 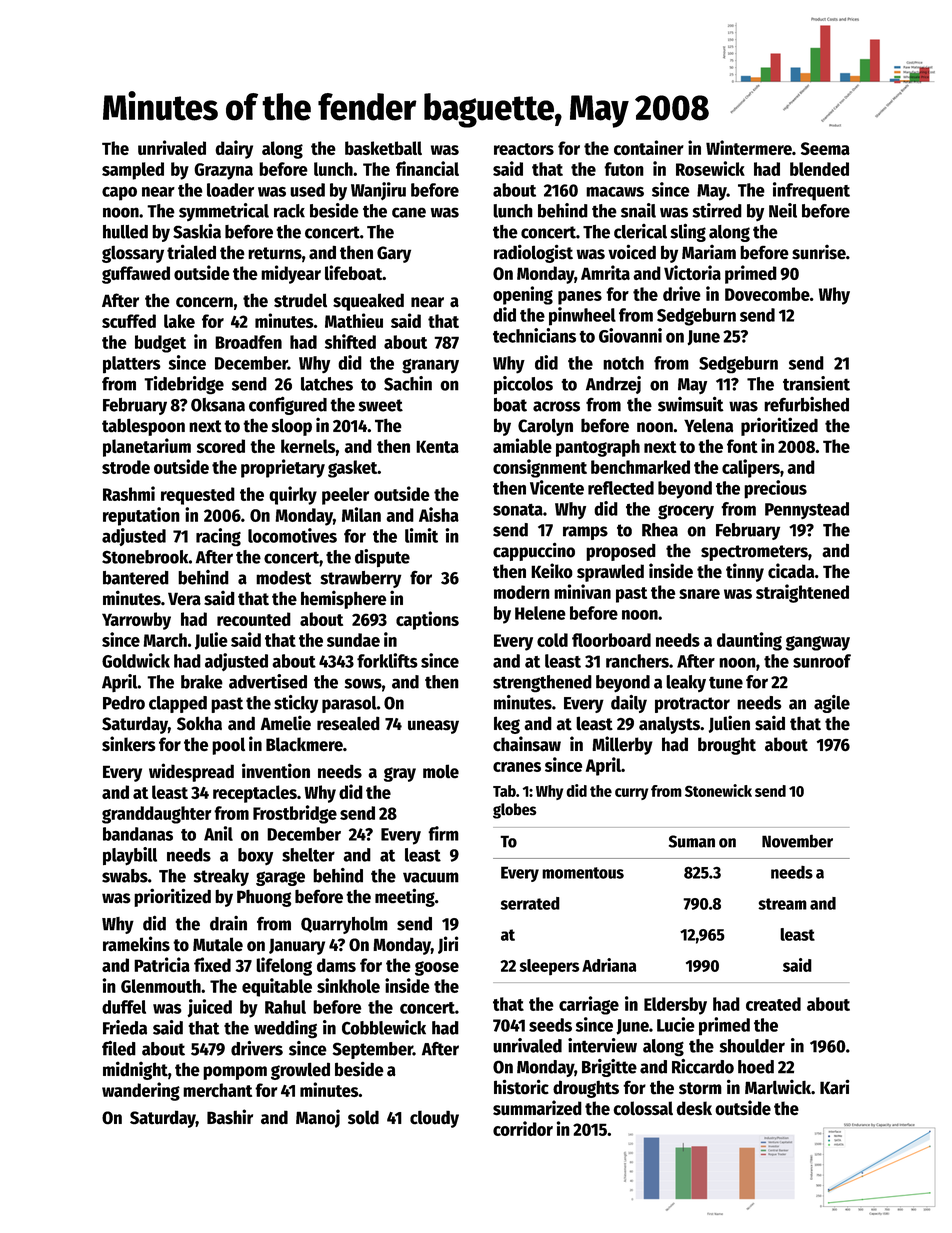 What do you see at coordinates (816, 383) in the screenshot?
I see `transient` at bounding box center [816, 383].
